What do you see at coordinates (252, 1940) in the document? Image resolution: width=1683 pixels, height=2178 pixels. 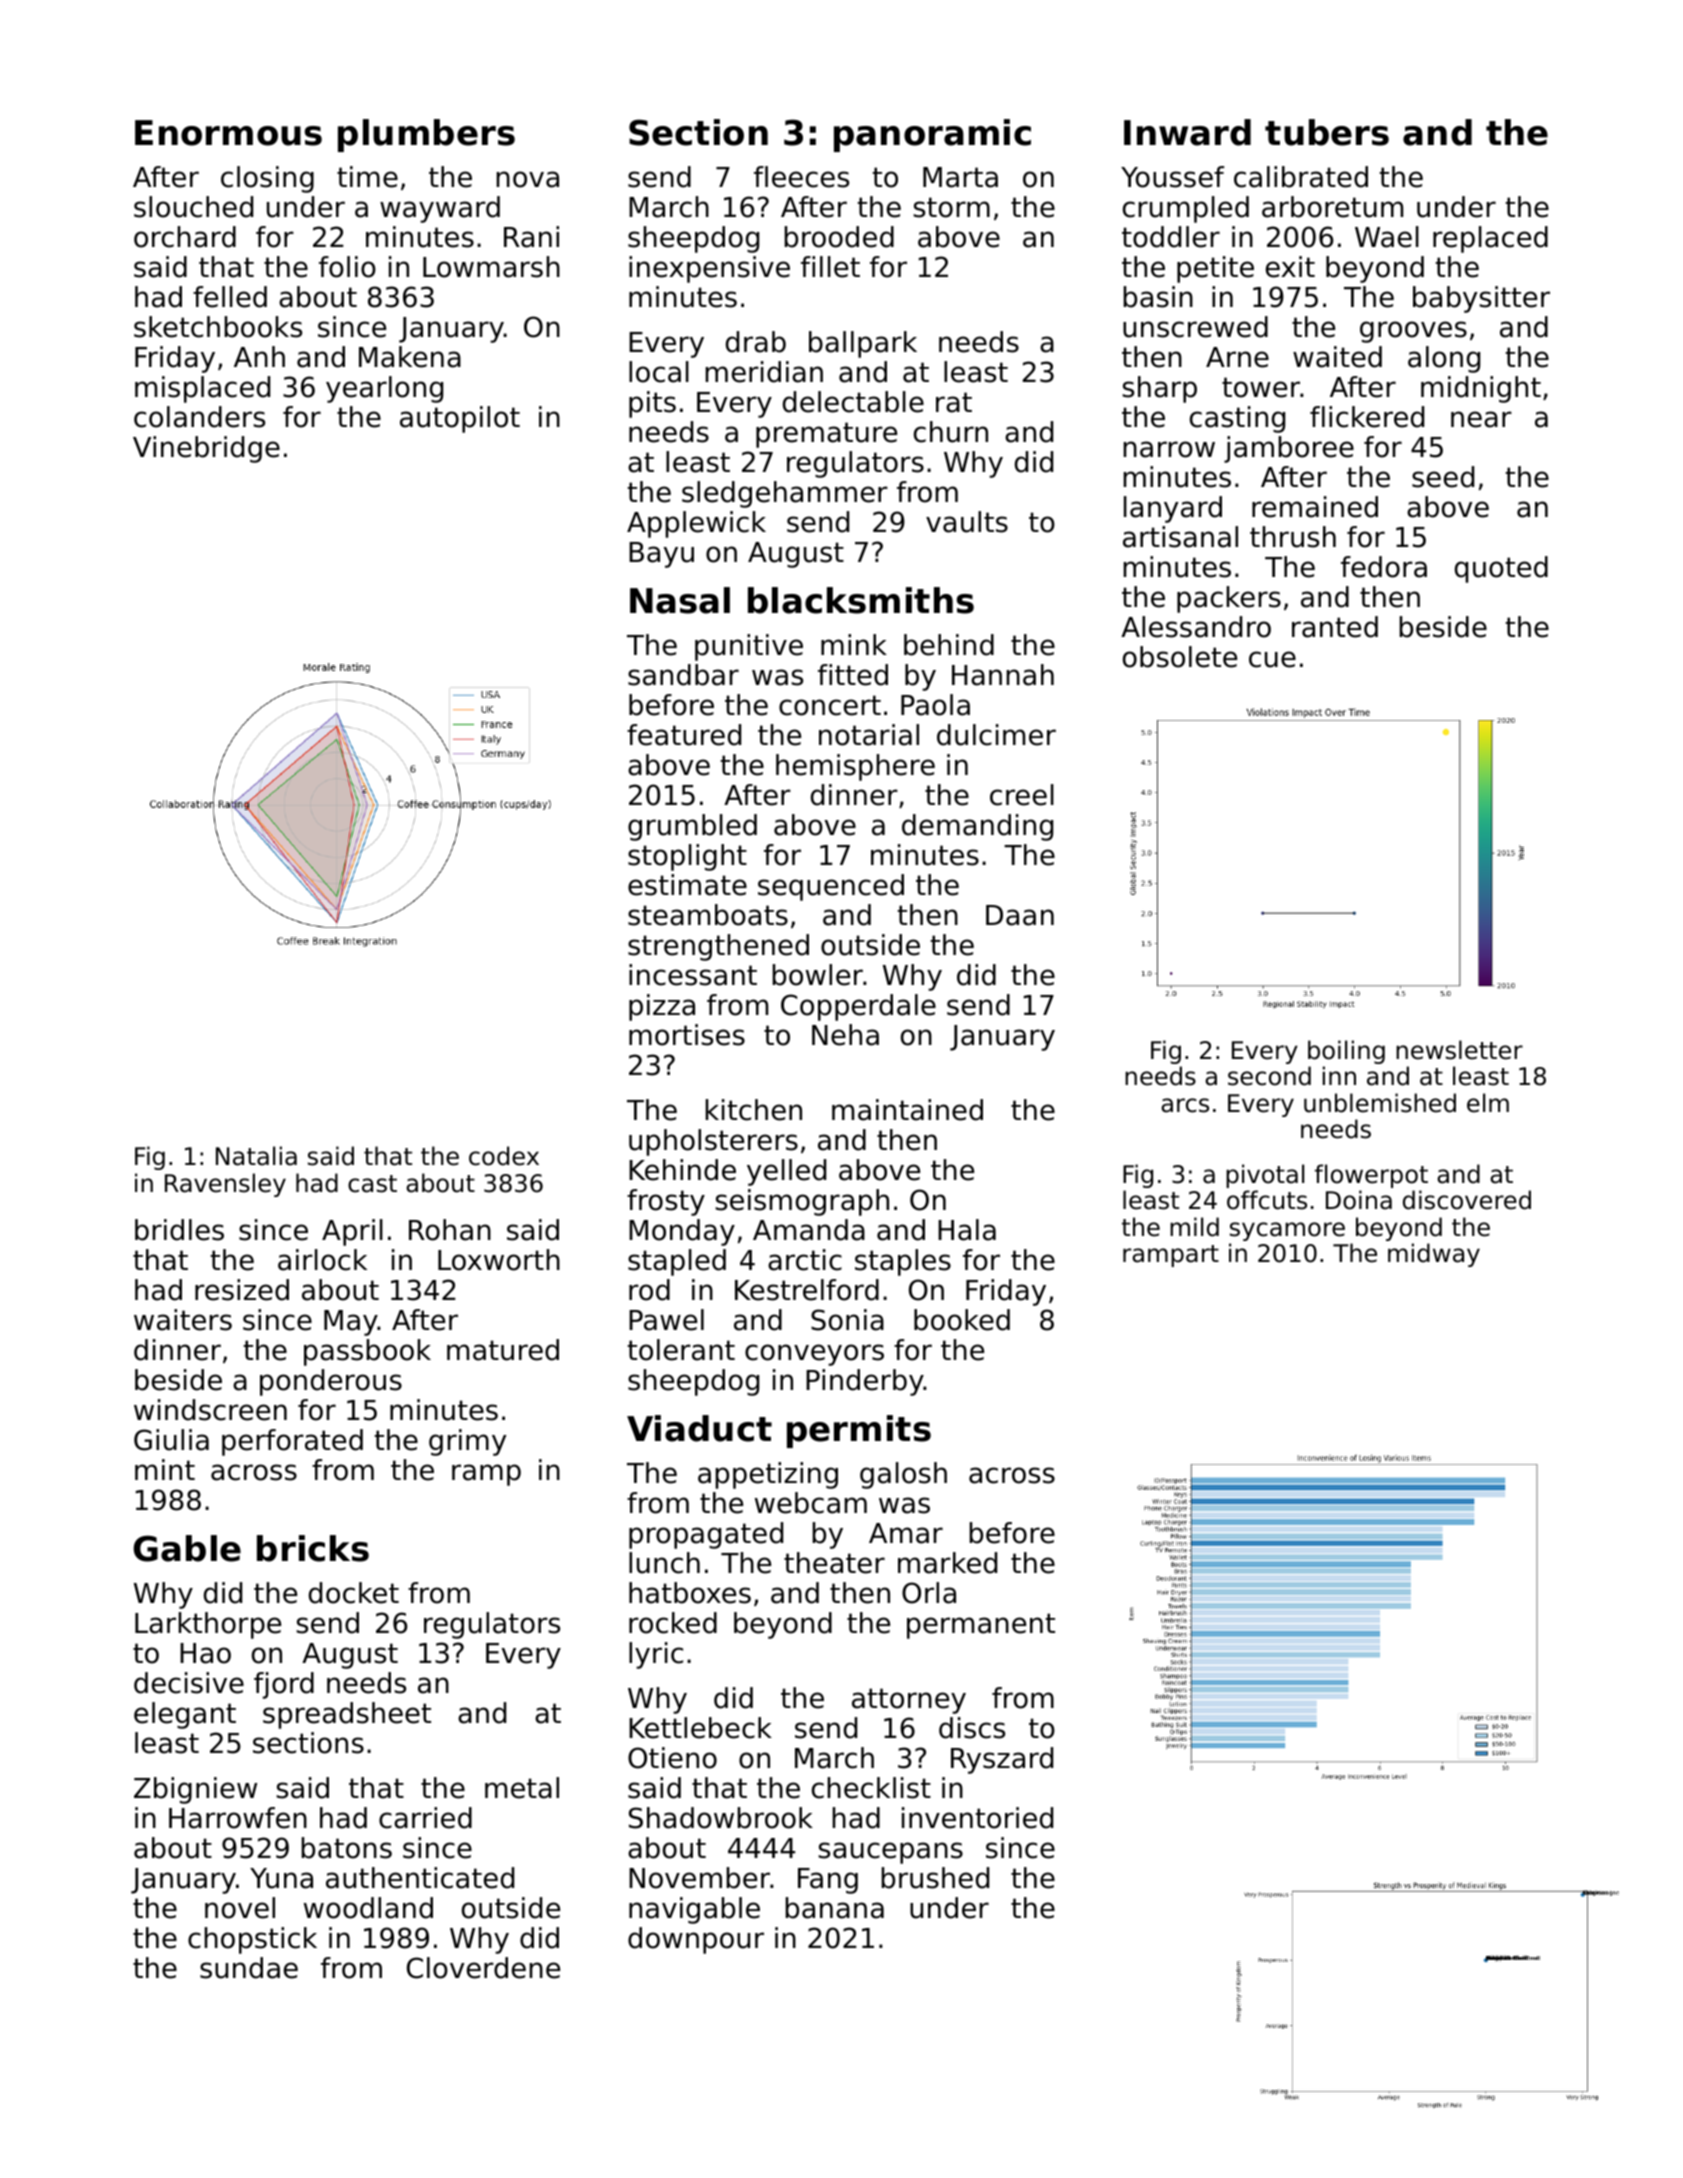 I see `chopstick` at bounding box center [252, 1940].
